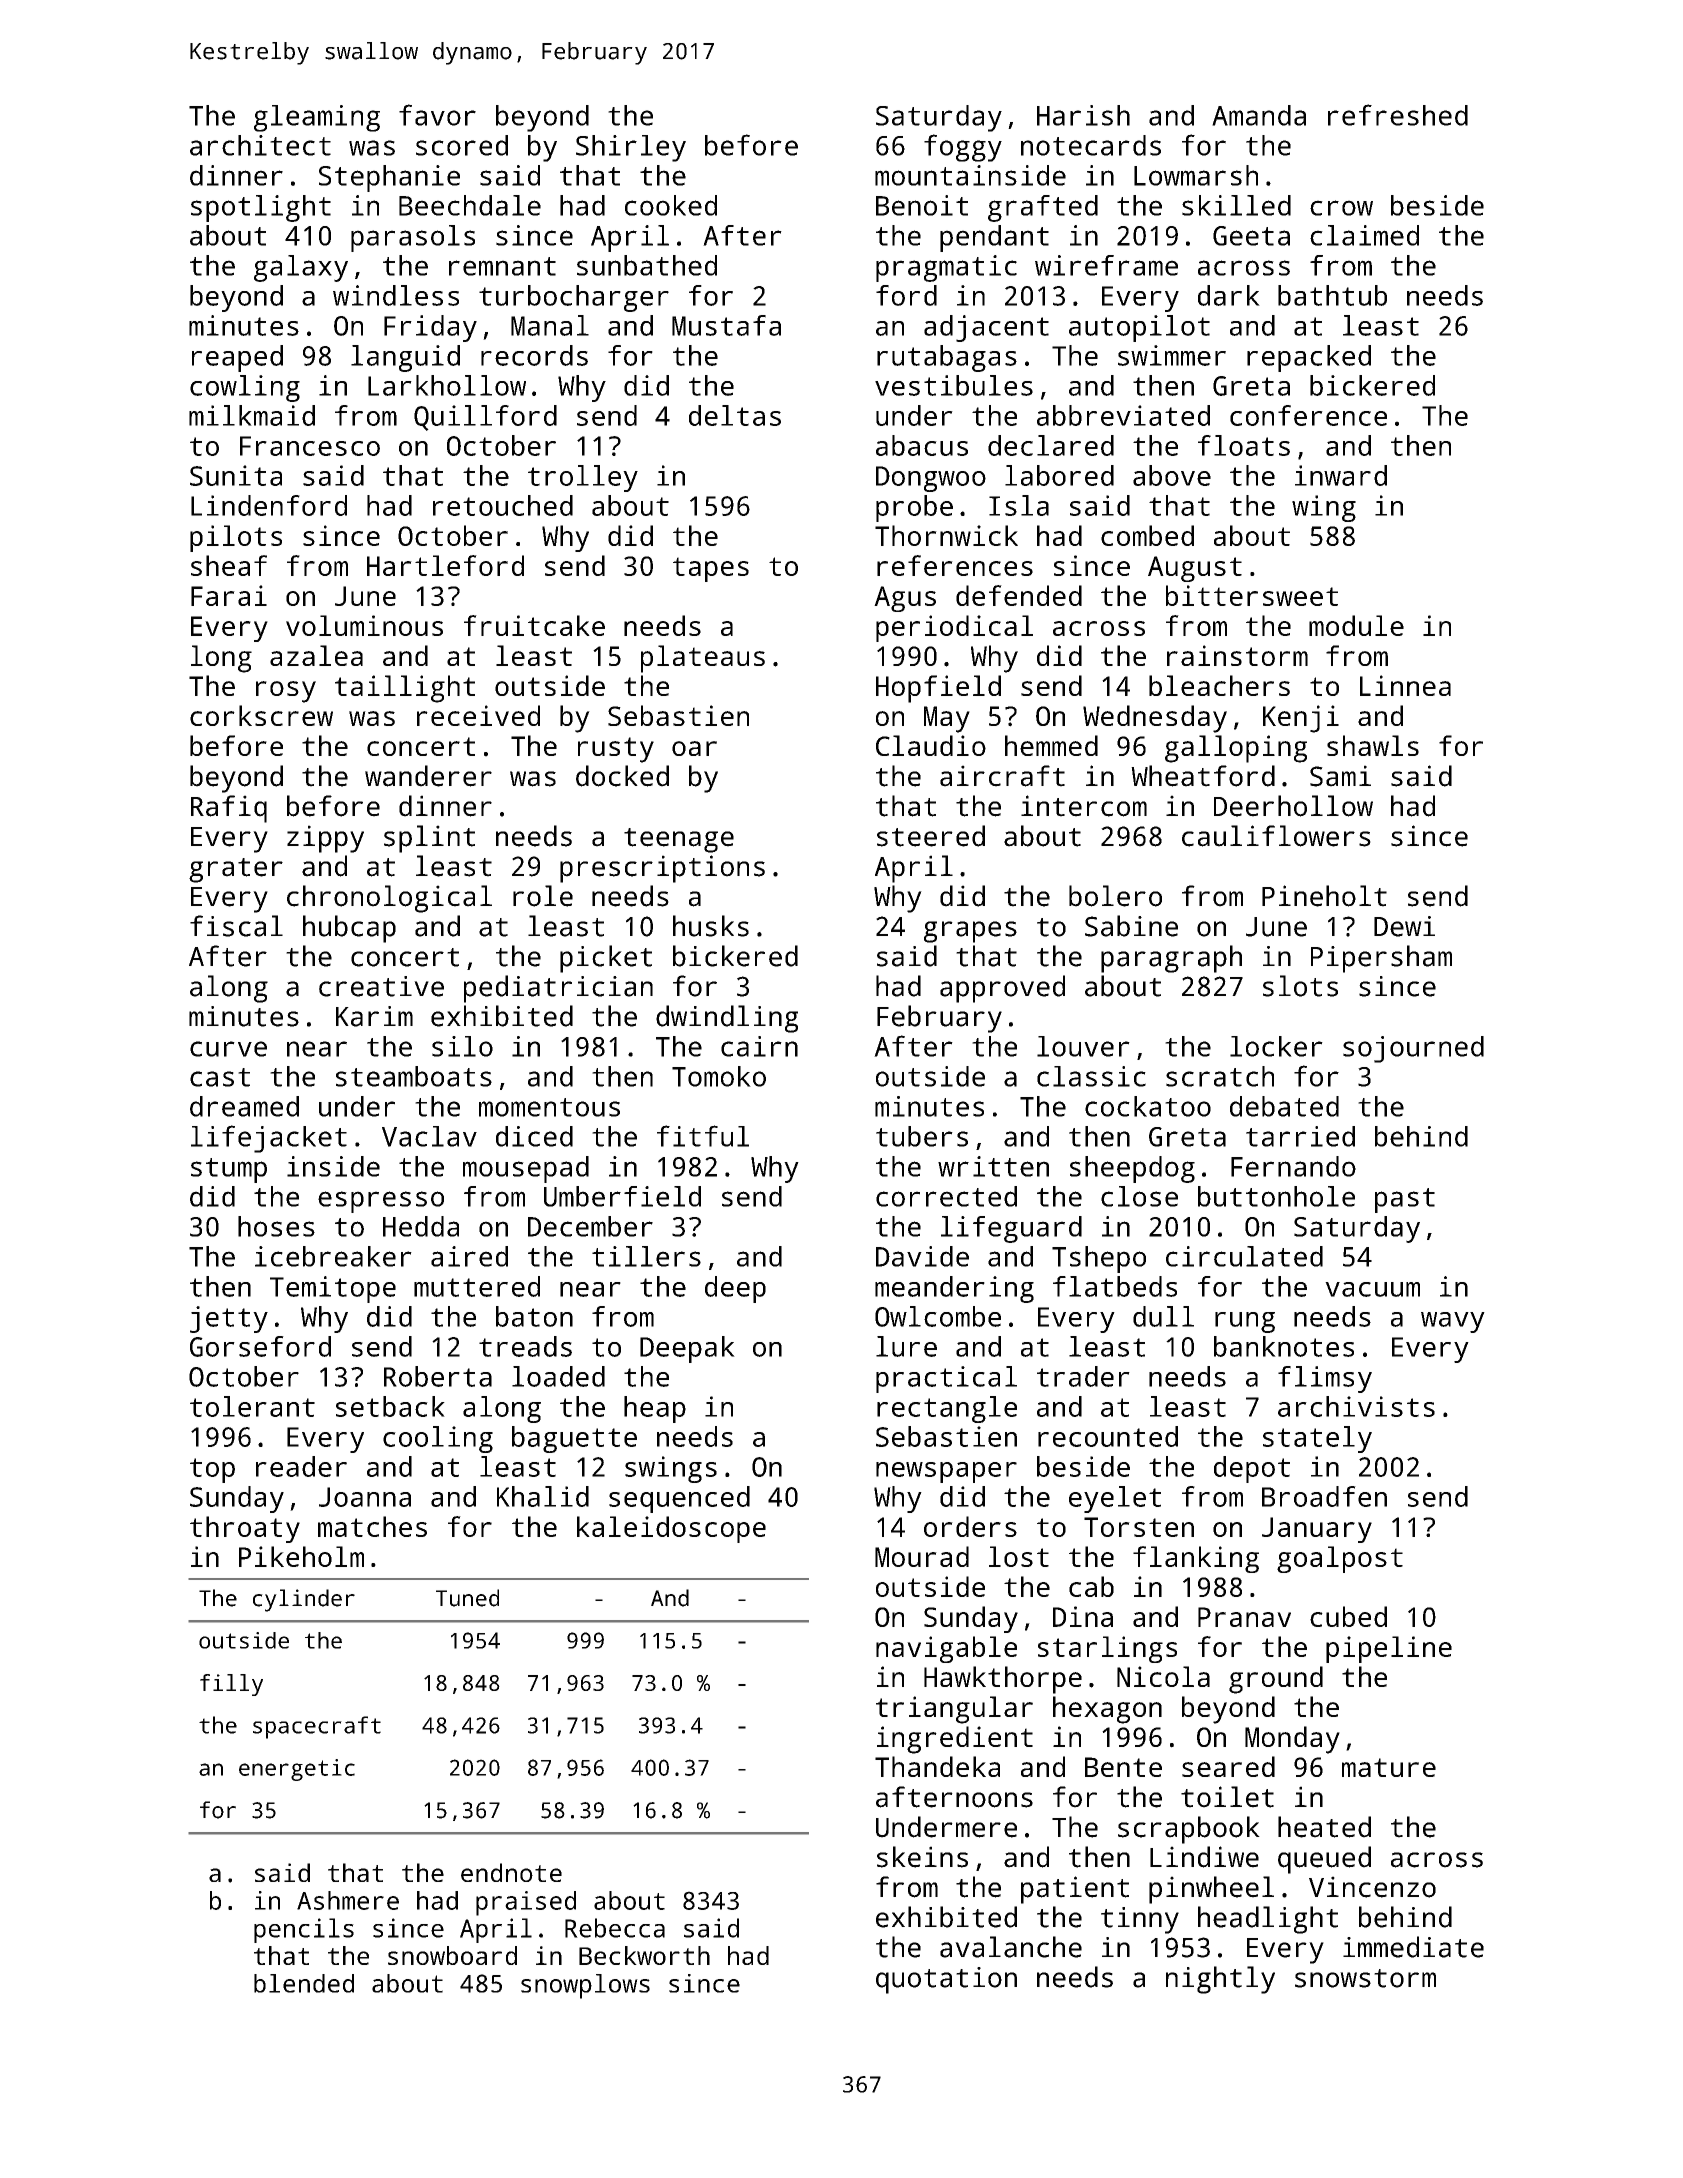 The width and height of the screenshot is (1683, 2178). What do you see at coordinates (245, 1529) in the screenshot?
I see `throaty` at bounding box center [245, 1529].
